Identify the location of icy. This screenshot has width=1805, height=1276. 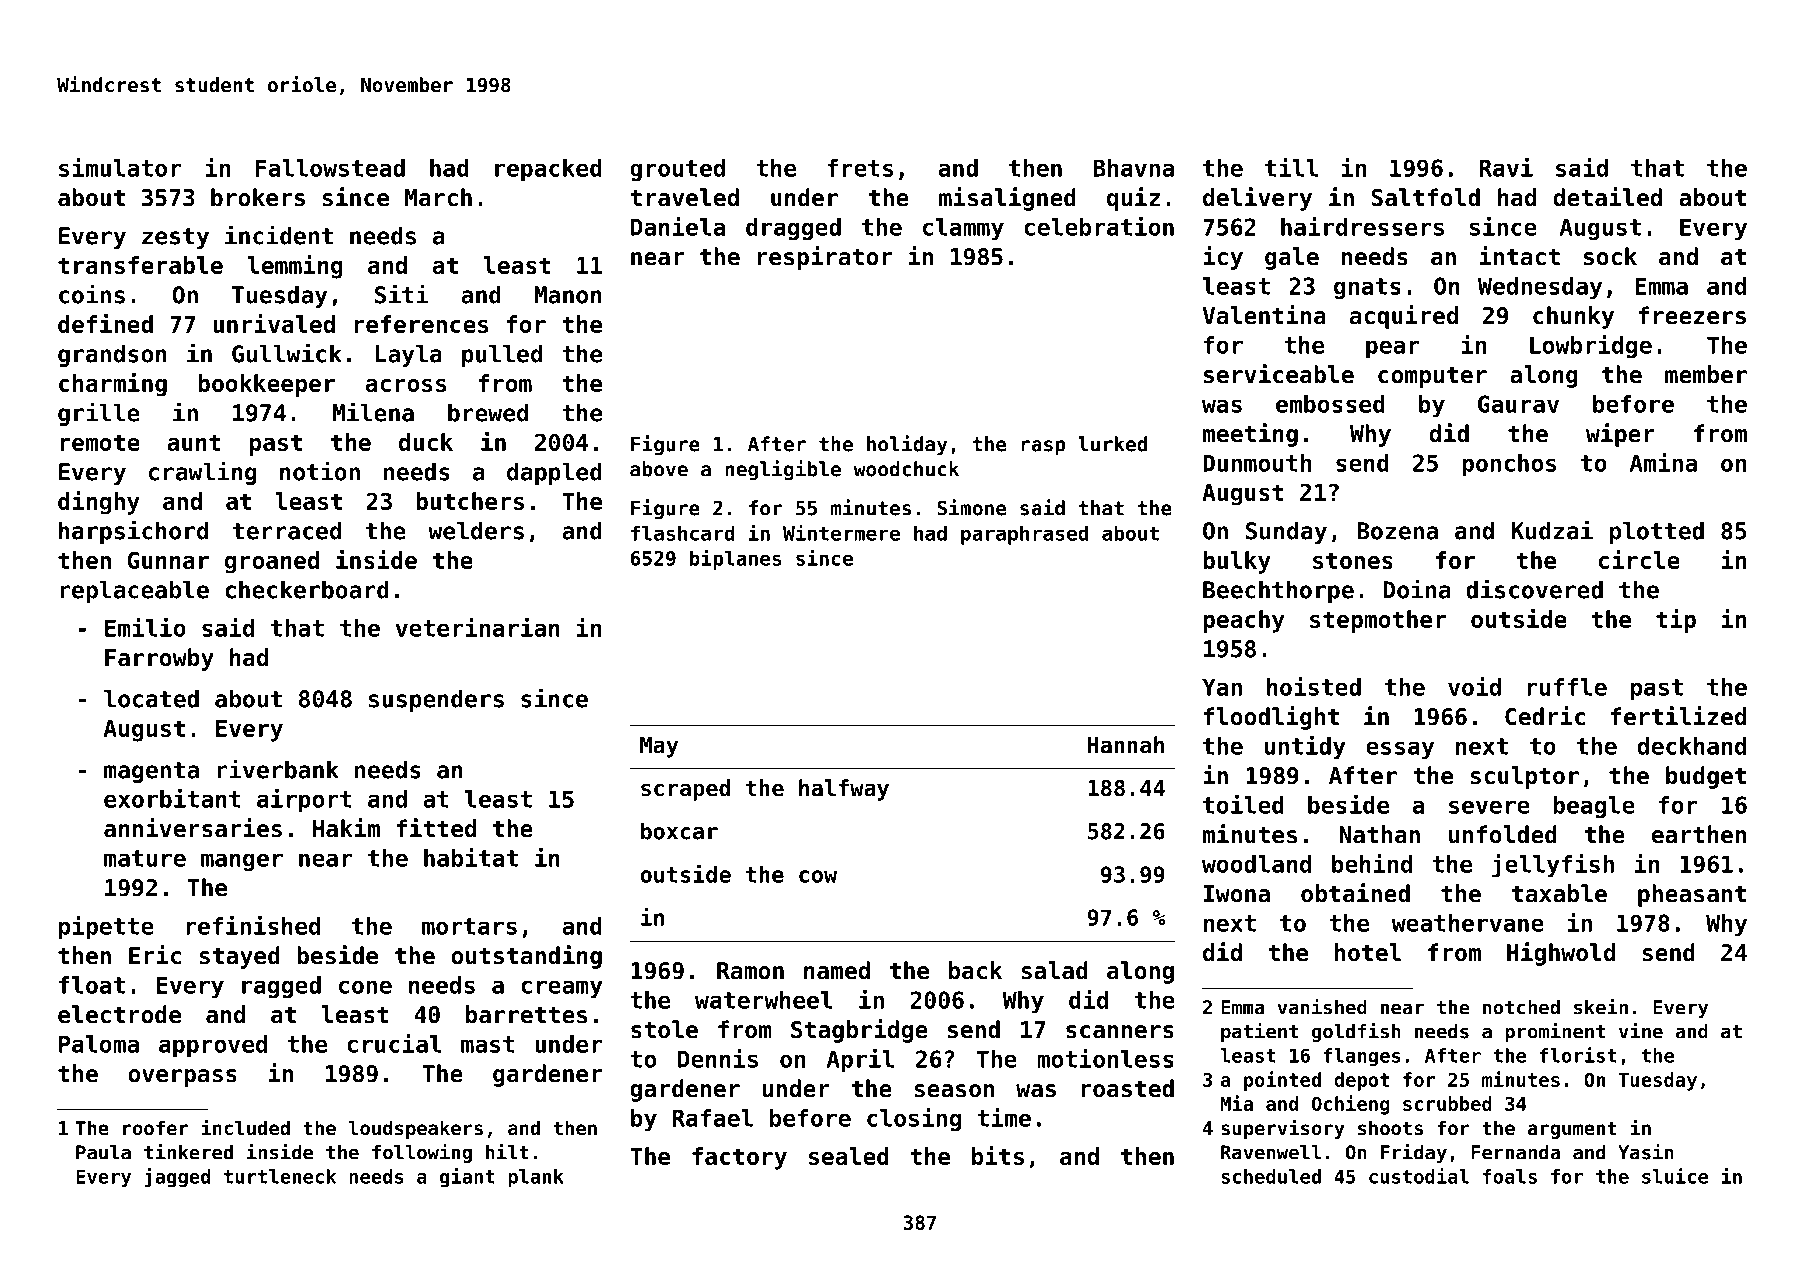
(1223, 258).
